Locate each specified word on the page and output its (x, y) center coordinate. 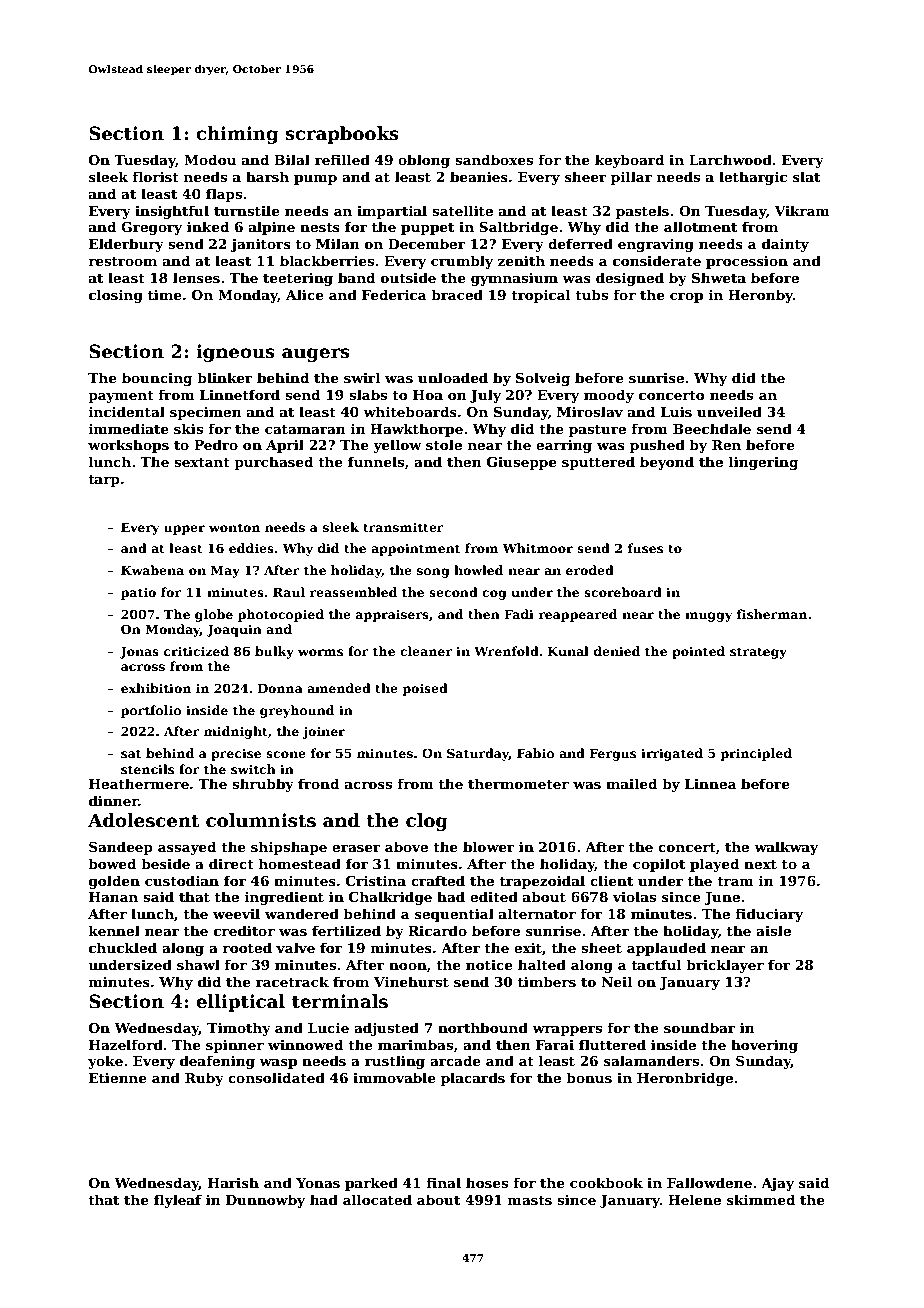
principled (756, 754)
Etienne (118, 1078)
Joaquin (234, 630)
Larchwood (730, 159)
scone (286, 754)
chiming (237, 135)
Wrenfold (506, 651)
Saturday (478, 754)
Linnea (710, 784)
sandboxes (494, 159)
